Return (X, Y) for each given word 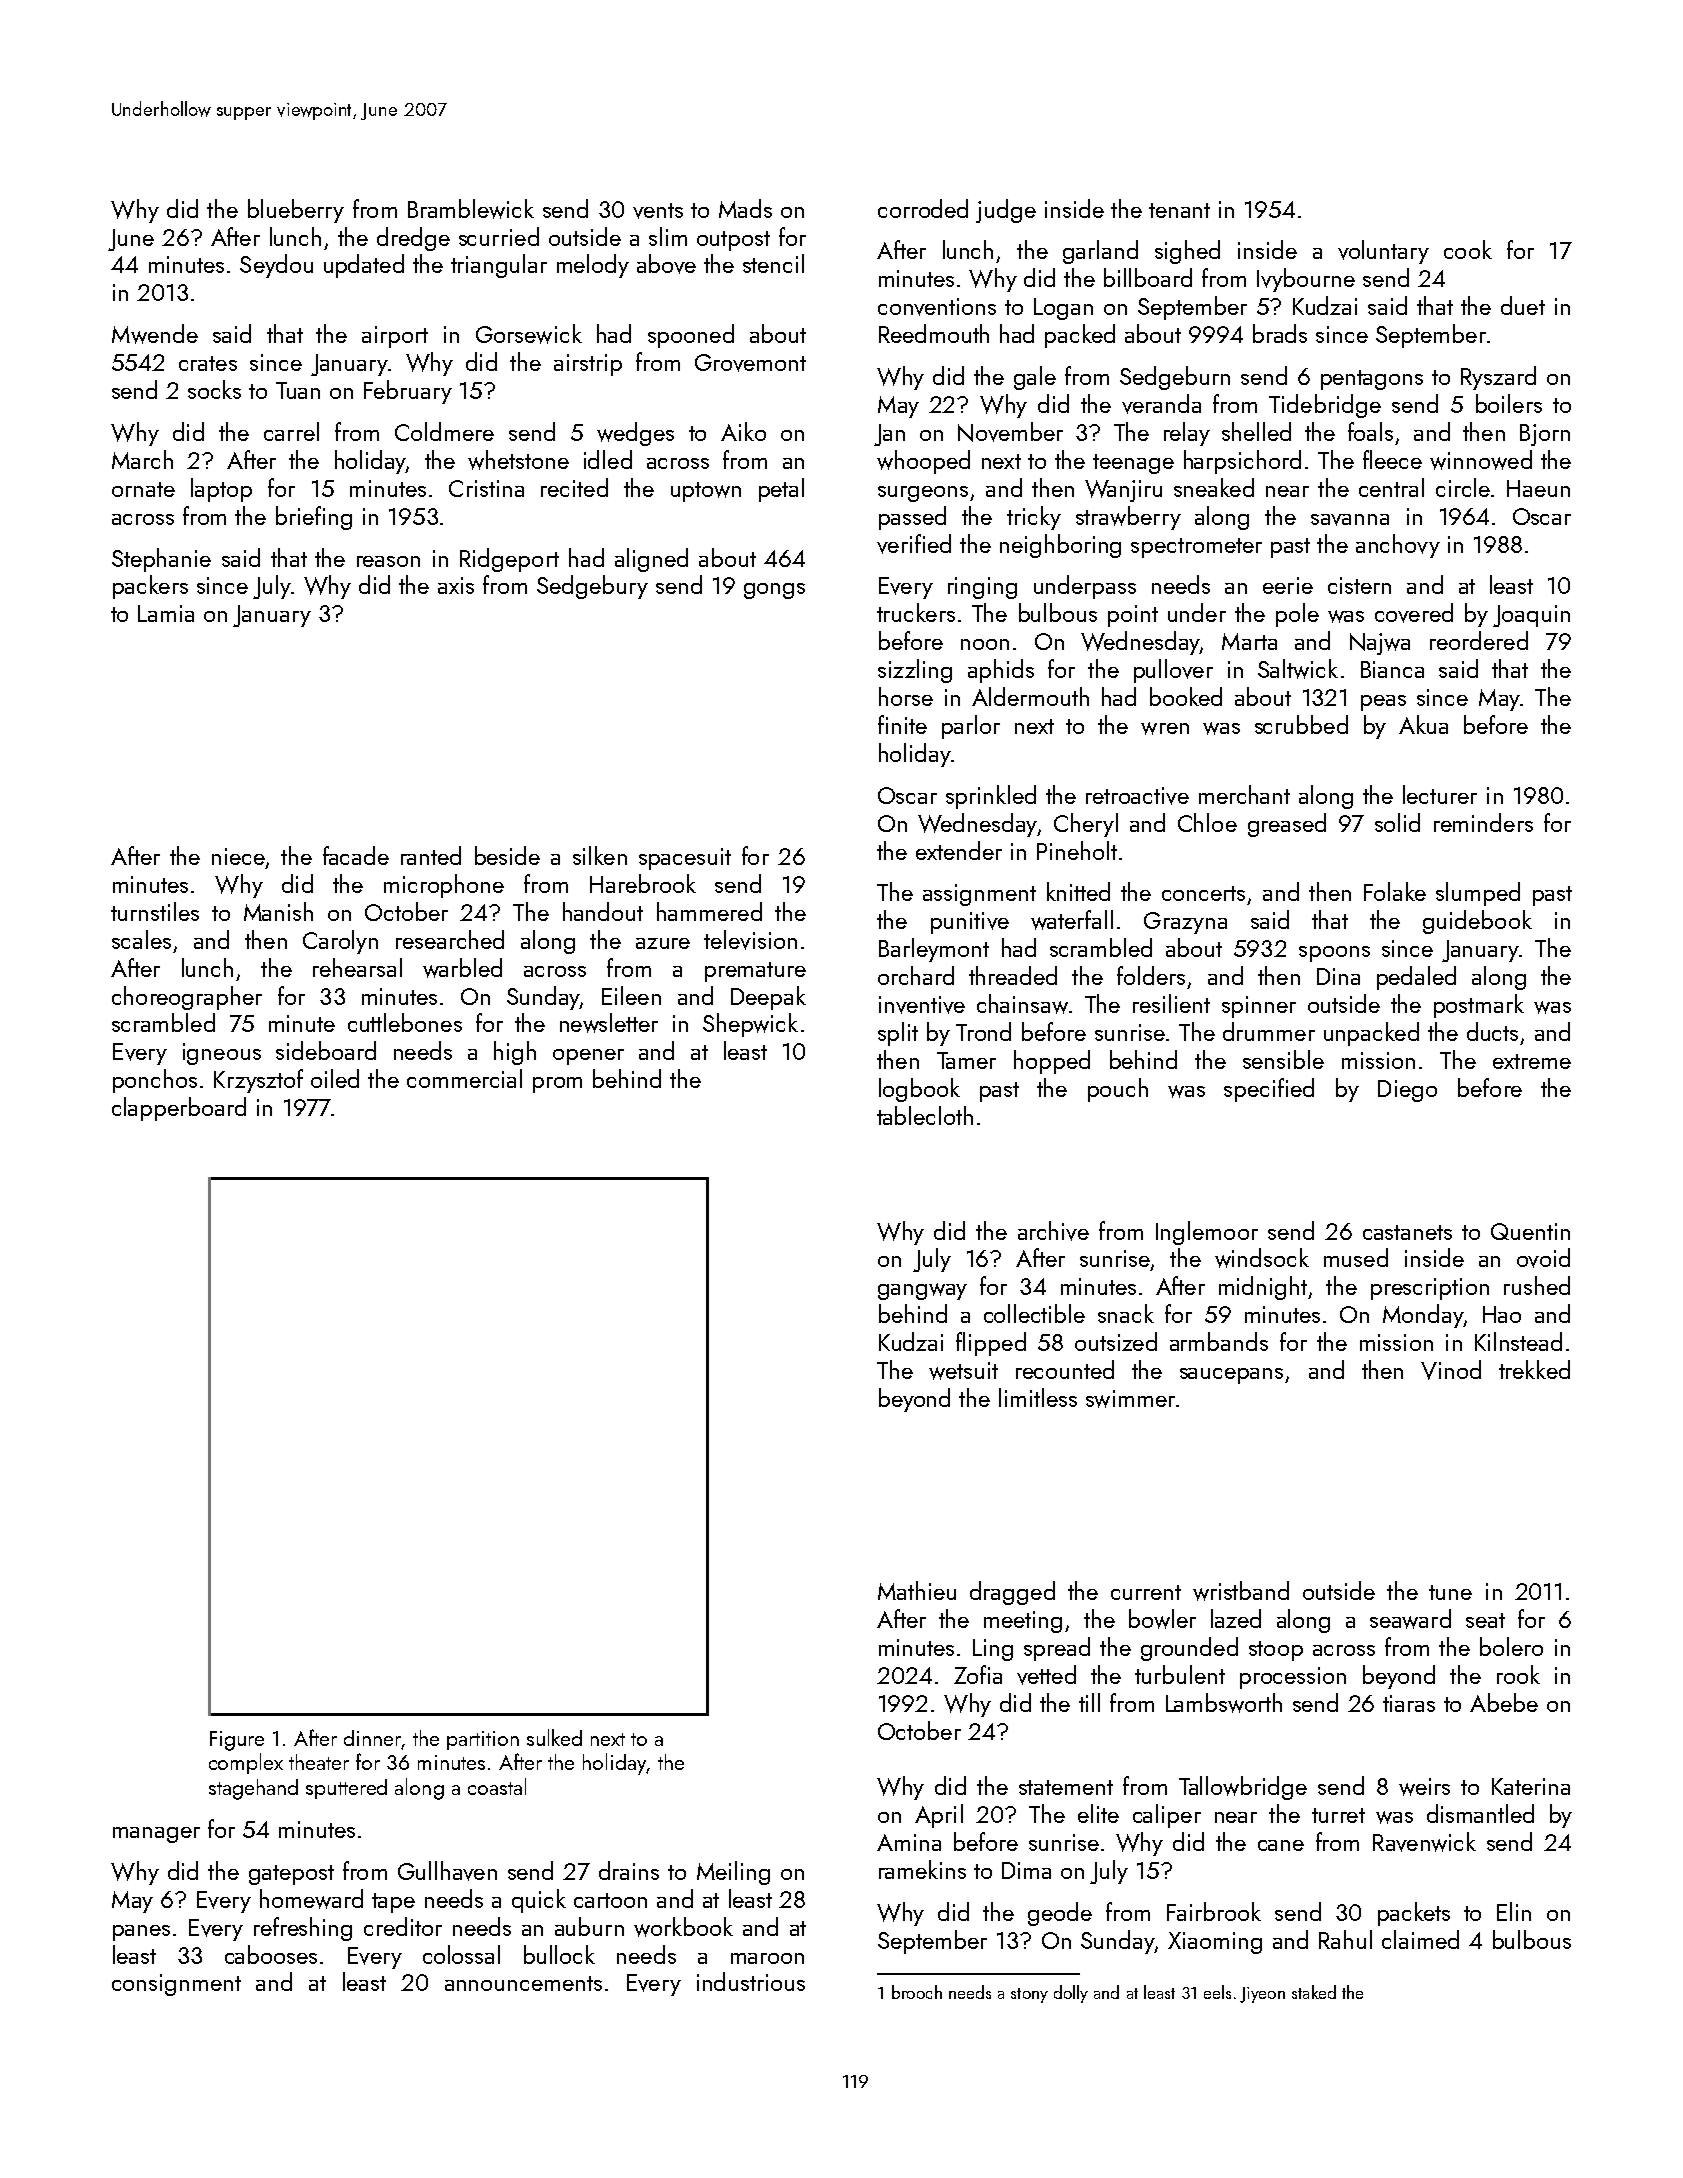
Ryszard (1498, 378)
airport (395, 337)
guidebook (1477, 922)
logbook (919, 1090)
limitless (1038, 1397)
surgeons (923, 494)
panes (141, 1933)
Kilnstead (1518, 1341)
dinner (372, 1738)
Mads (745, 208)
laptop (221, 490)
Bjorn (1545, 435)
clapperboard (179, 1109)
